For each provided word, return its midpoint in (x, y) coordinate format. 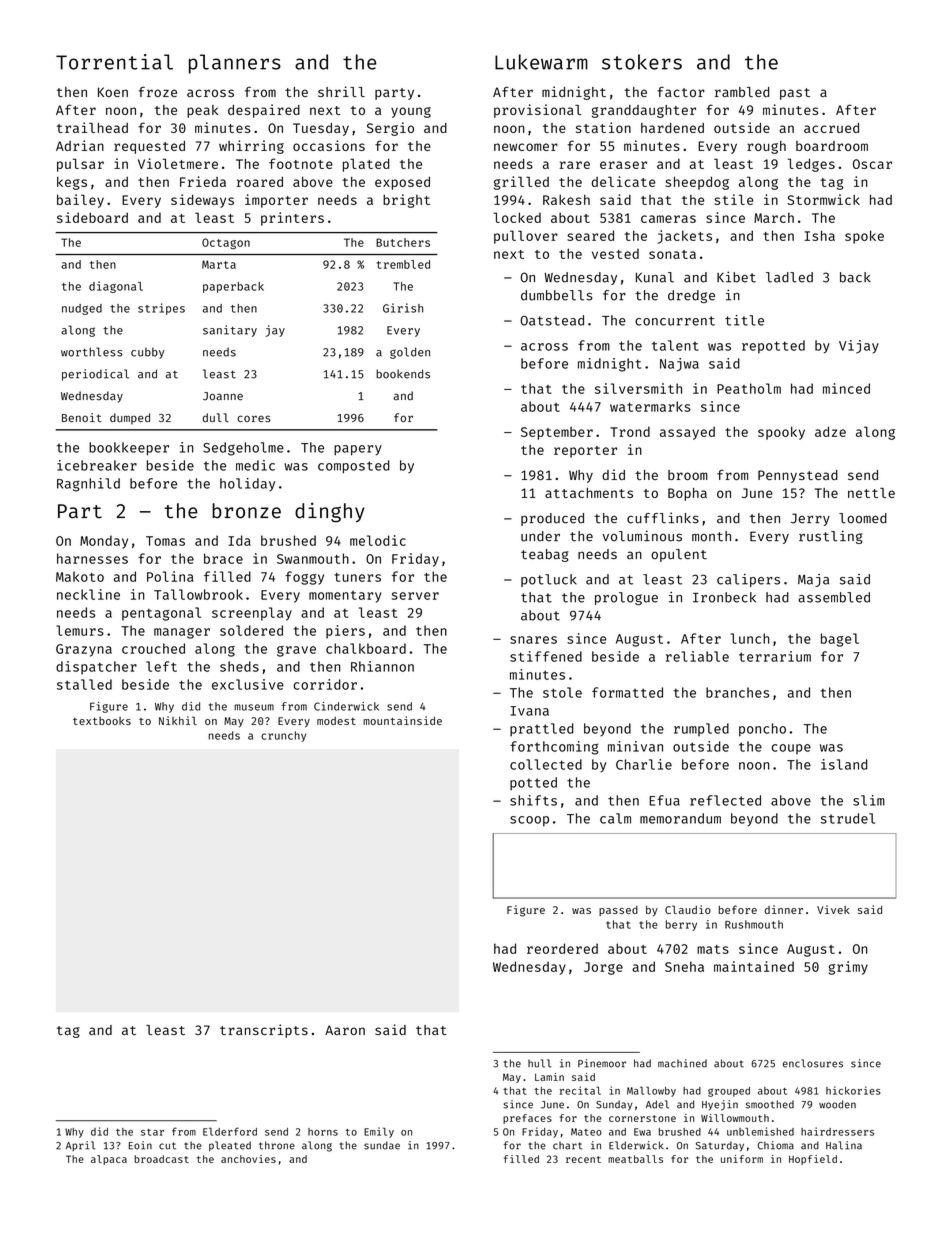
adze (830, 431)
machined (682, 1063)
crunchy (283, 736)
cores (254, 418)
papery (358, 450)
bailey (80, 201)
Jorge (603, 968)
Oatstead (552, 320)
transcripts (264, 1031)
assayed (687, 433)
